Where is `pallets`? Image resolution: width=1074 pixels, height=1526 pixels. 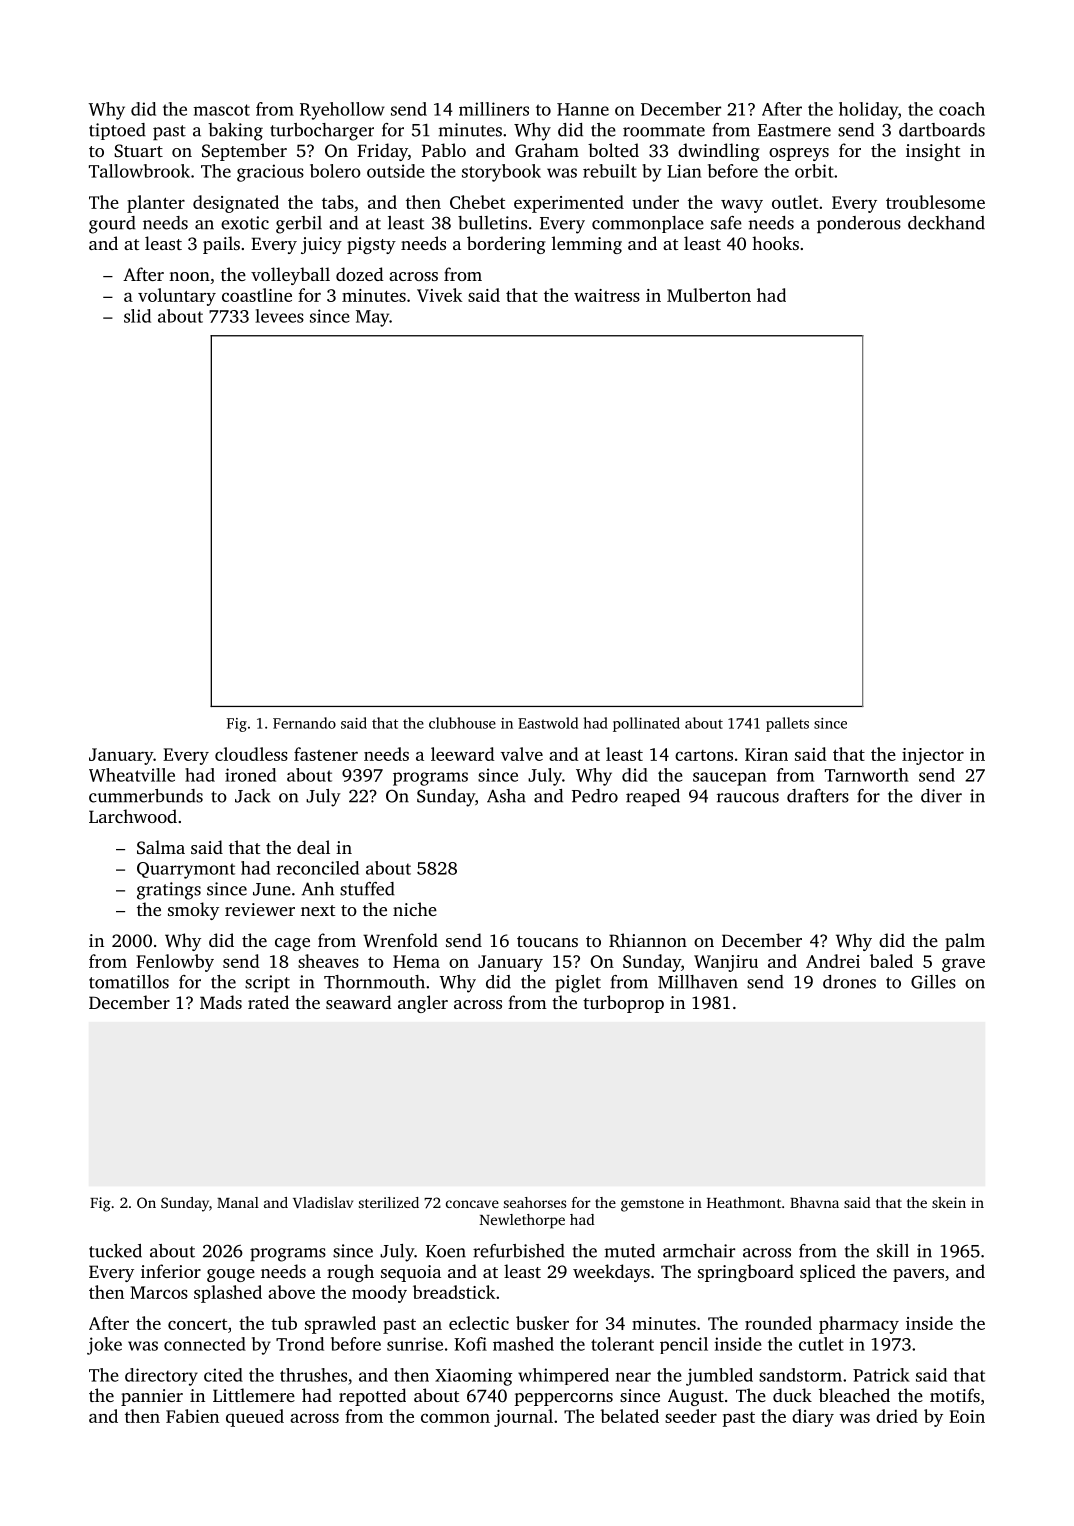 pallets is located at coordinates (787, 724).
